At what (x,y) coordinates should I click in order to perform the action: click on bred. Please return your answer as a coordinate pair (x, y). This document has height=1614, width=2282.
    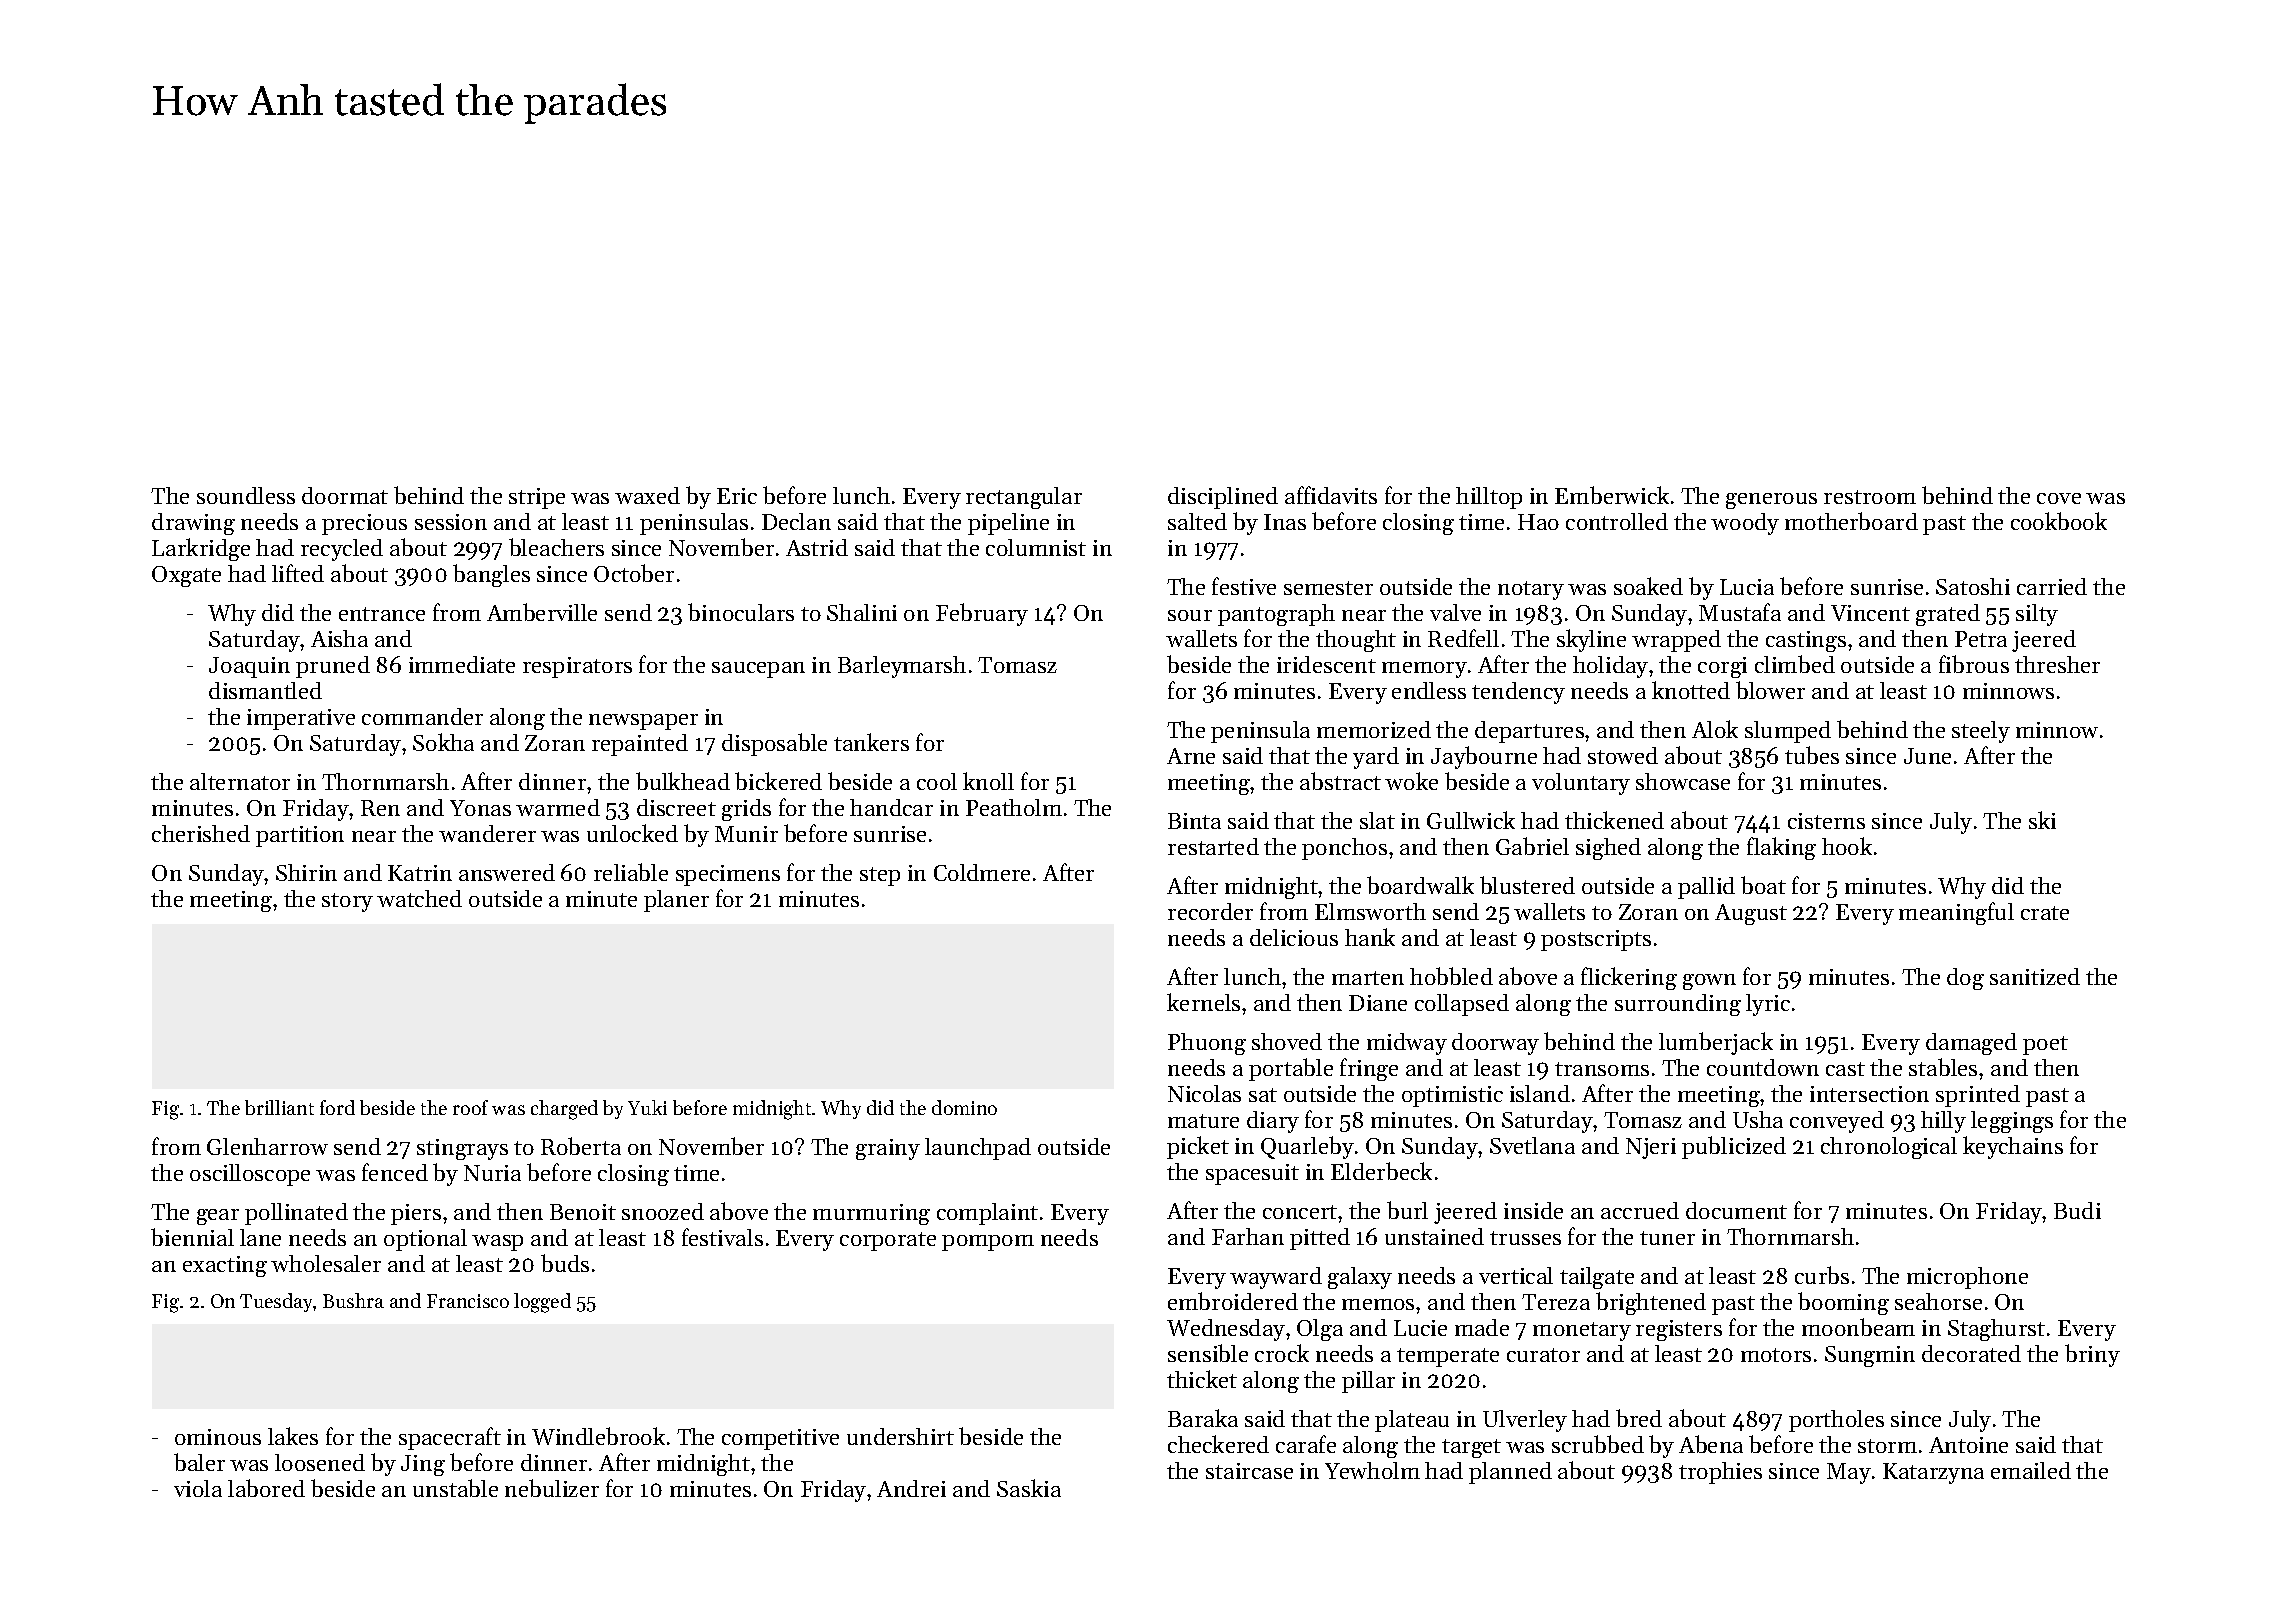
    Looking at the image, I should click on (1639, 1418).
